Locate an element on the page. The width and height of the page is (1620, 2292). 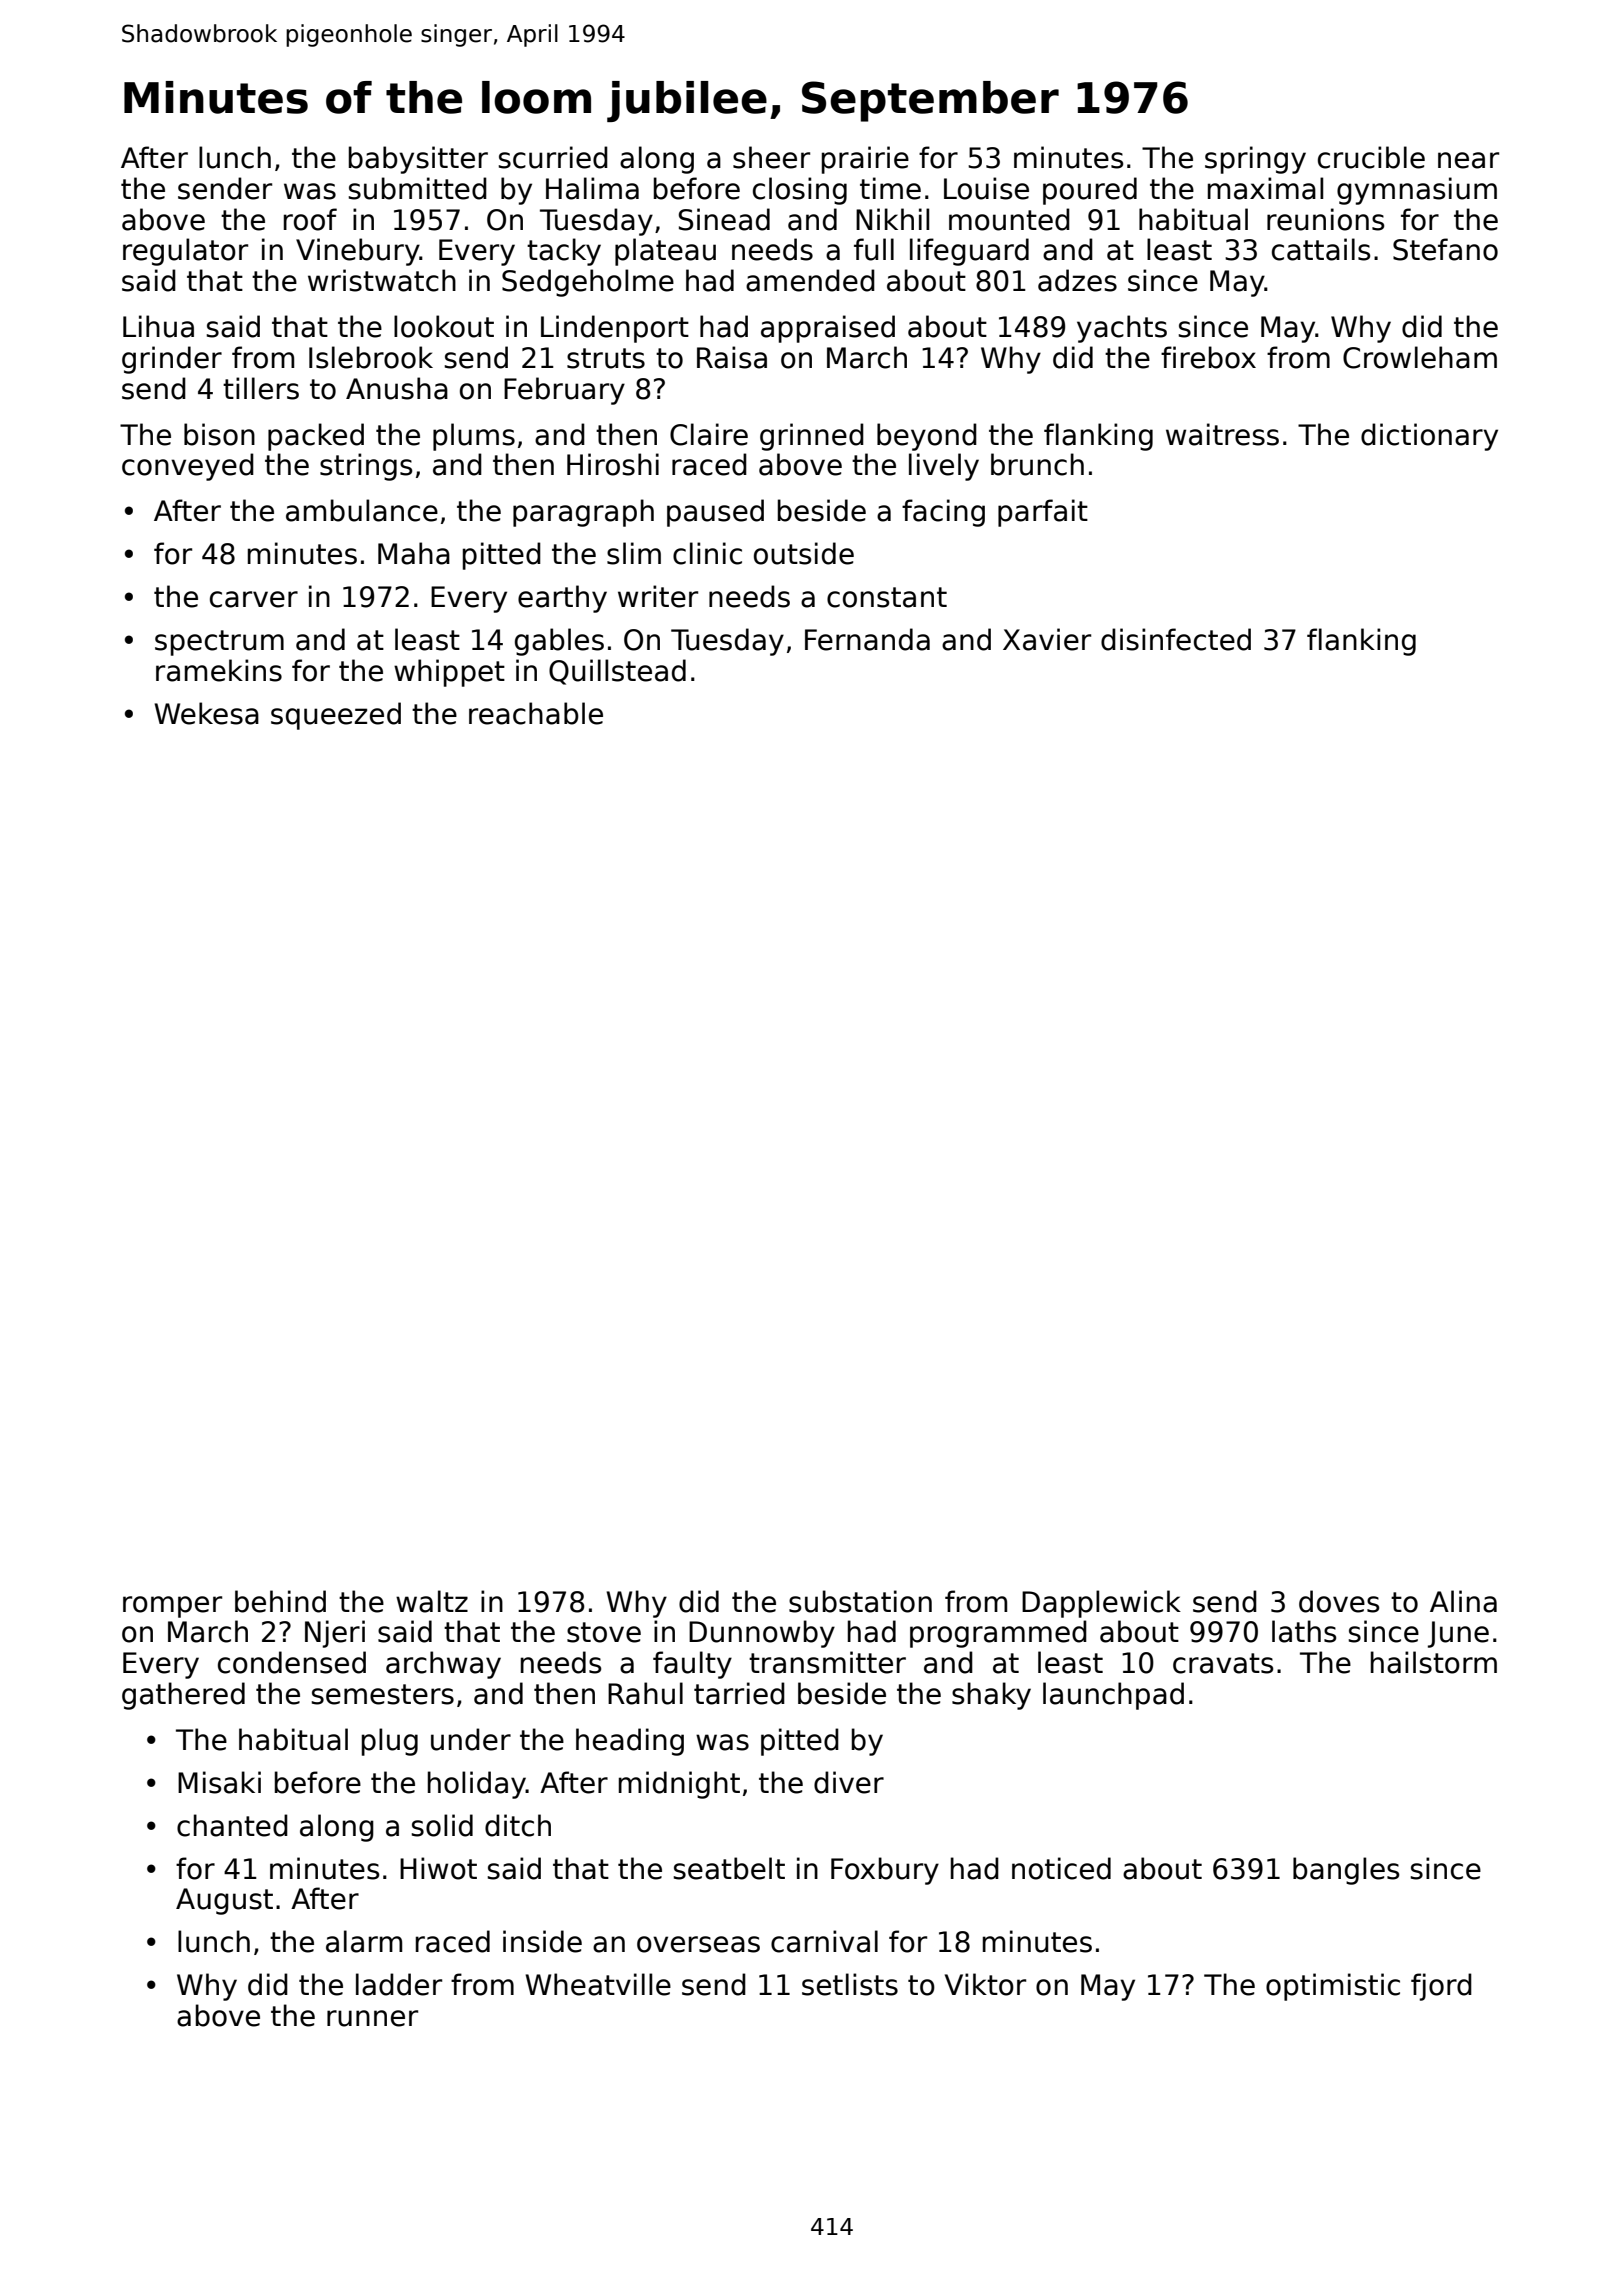
Xavier is located at coordinates (1047, 639).
